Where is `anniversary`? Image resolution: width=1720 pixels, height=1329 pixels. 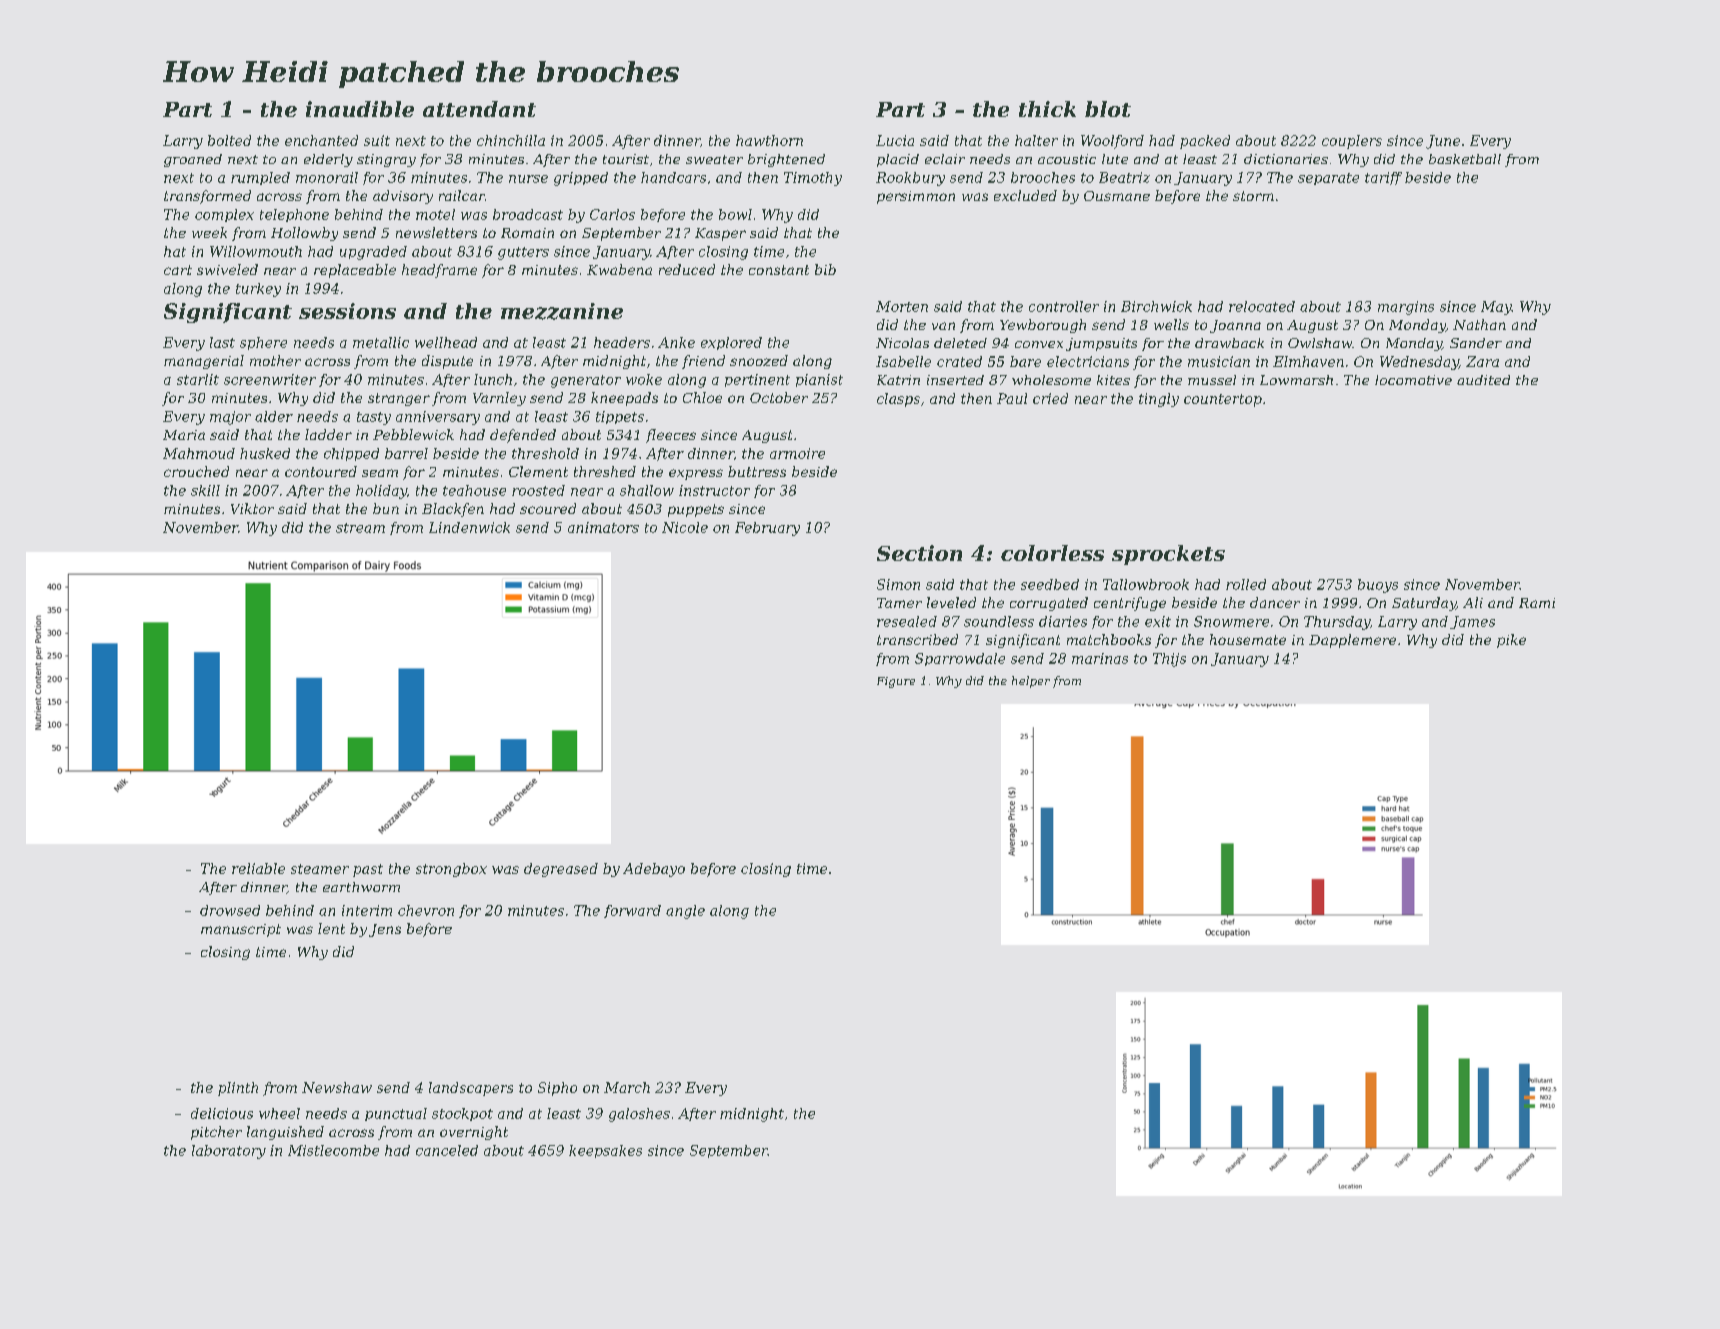 anniversary is located at coordinates (438, 418).
